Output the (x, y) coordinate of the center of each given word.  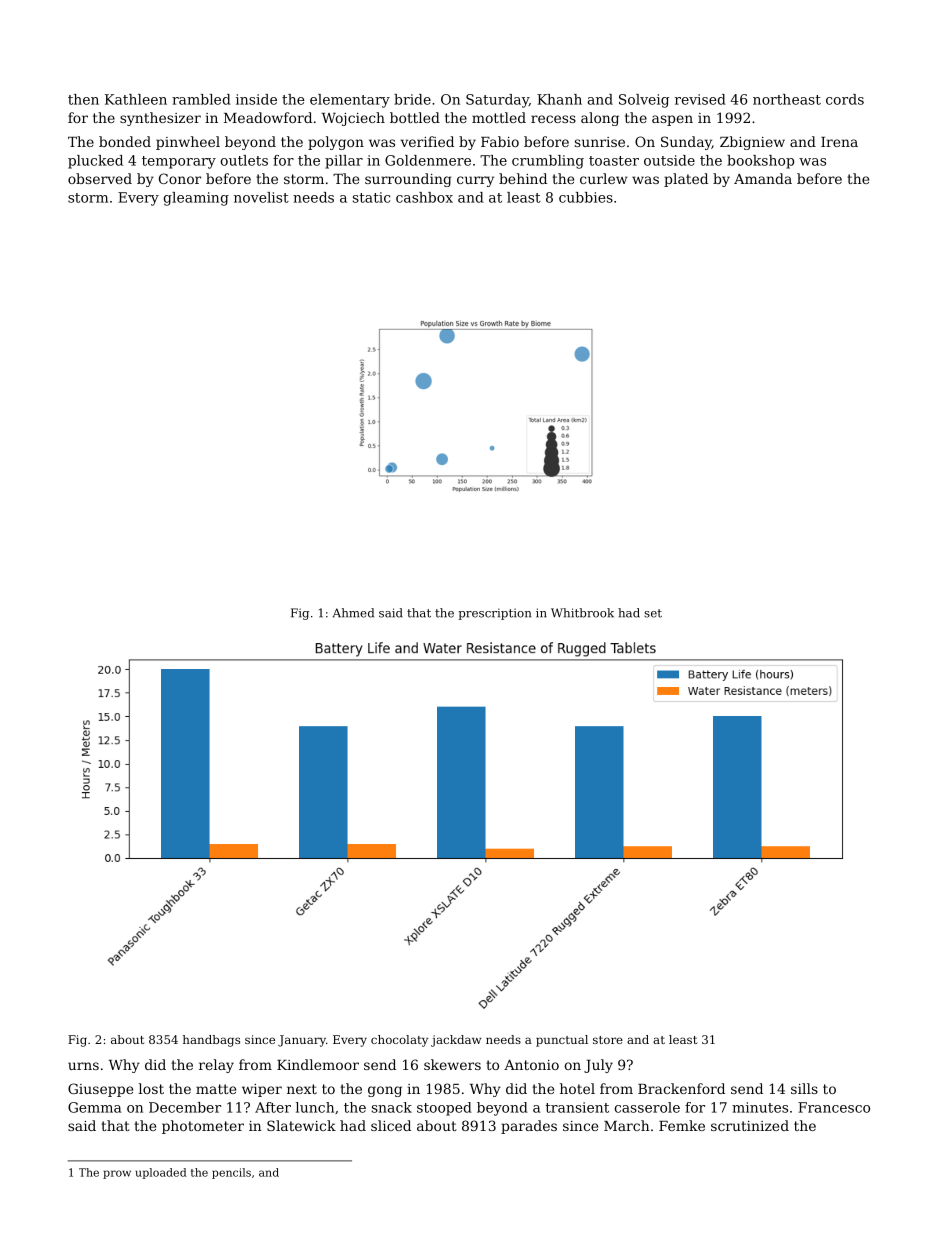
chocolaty (399, 1041)
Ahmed (353, 613)
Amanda (763, 178)
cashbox (424, 197)
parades (529, 1127)
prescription (494, 614)
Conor (180, 178)
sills (804, 1088)
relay (216, 1066)
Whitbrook (582, 613)
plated (686, 180)
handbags (211, 1041)
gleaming (196, 199)
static (371, 197)
